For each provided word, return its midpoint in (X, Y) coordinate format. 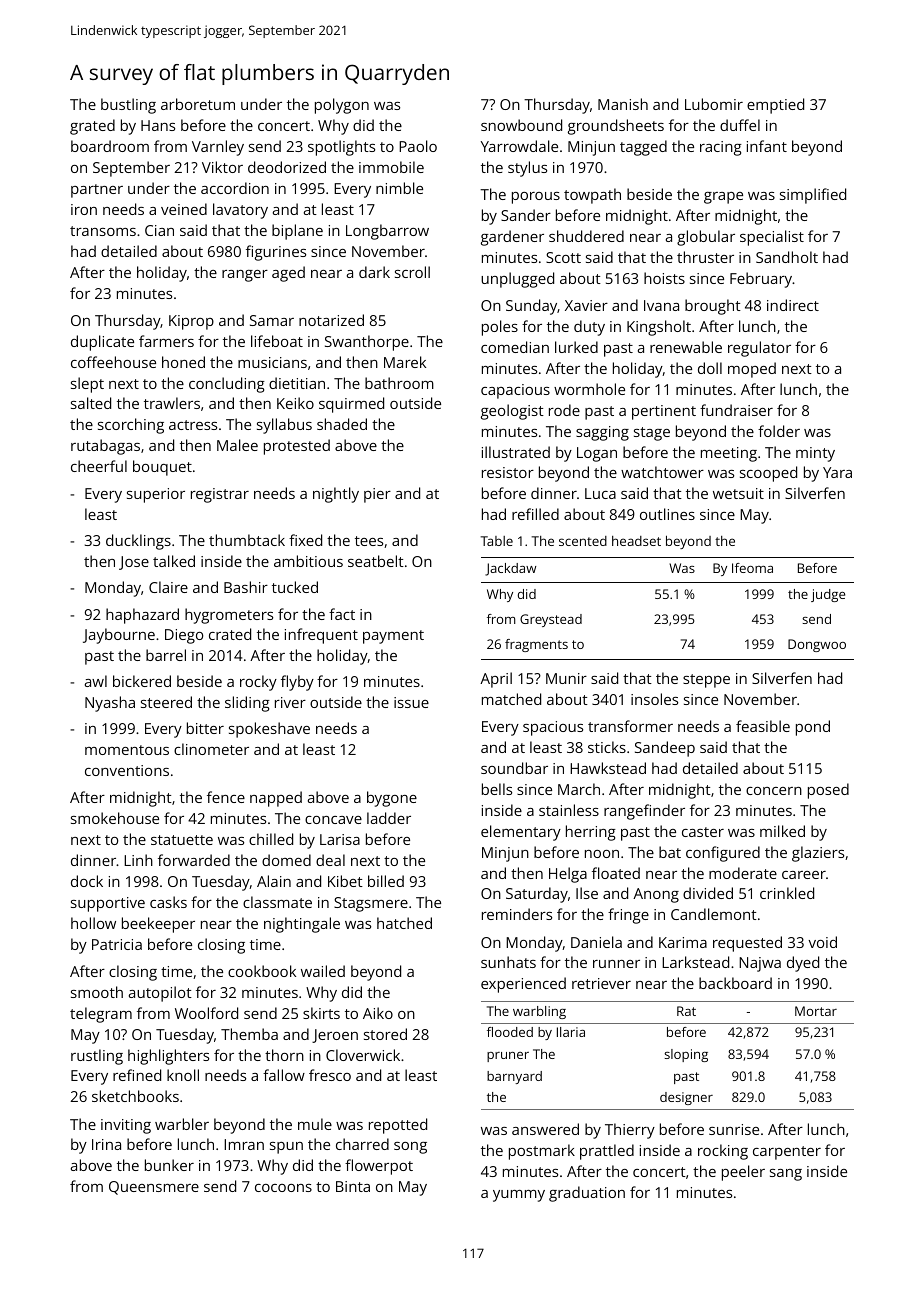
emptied (775, 106)
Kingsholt (659, 328)
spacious (553, 728)
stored (385, 1034)
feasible (763, 726)
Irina (106, 1144)
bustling (128, 106)
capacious (515, 391)
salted (91, 403)
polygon (342, 106)
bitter (205, 728)
